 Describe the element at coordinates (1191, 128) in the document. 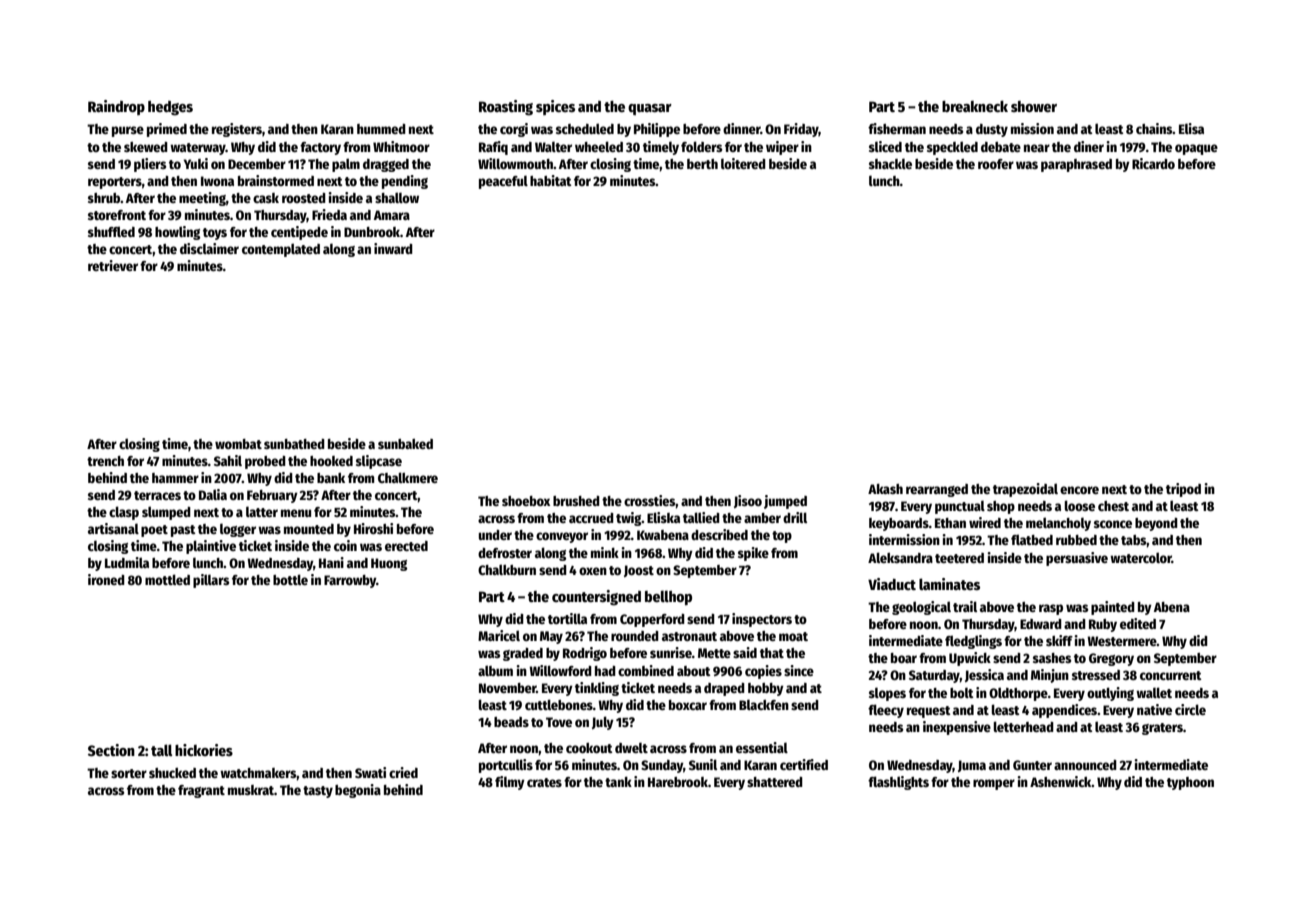

I see `Elisa` at that location.
